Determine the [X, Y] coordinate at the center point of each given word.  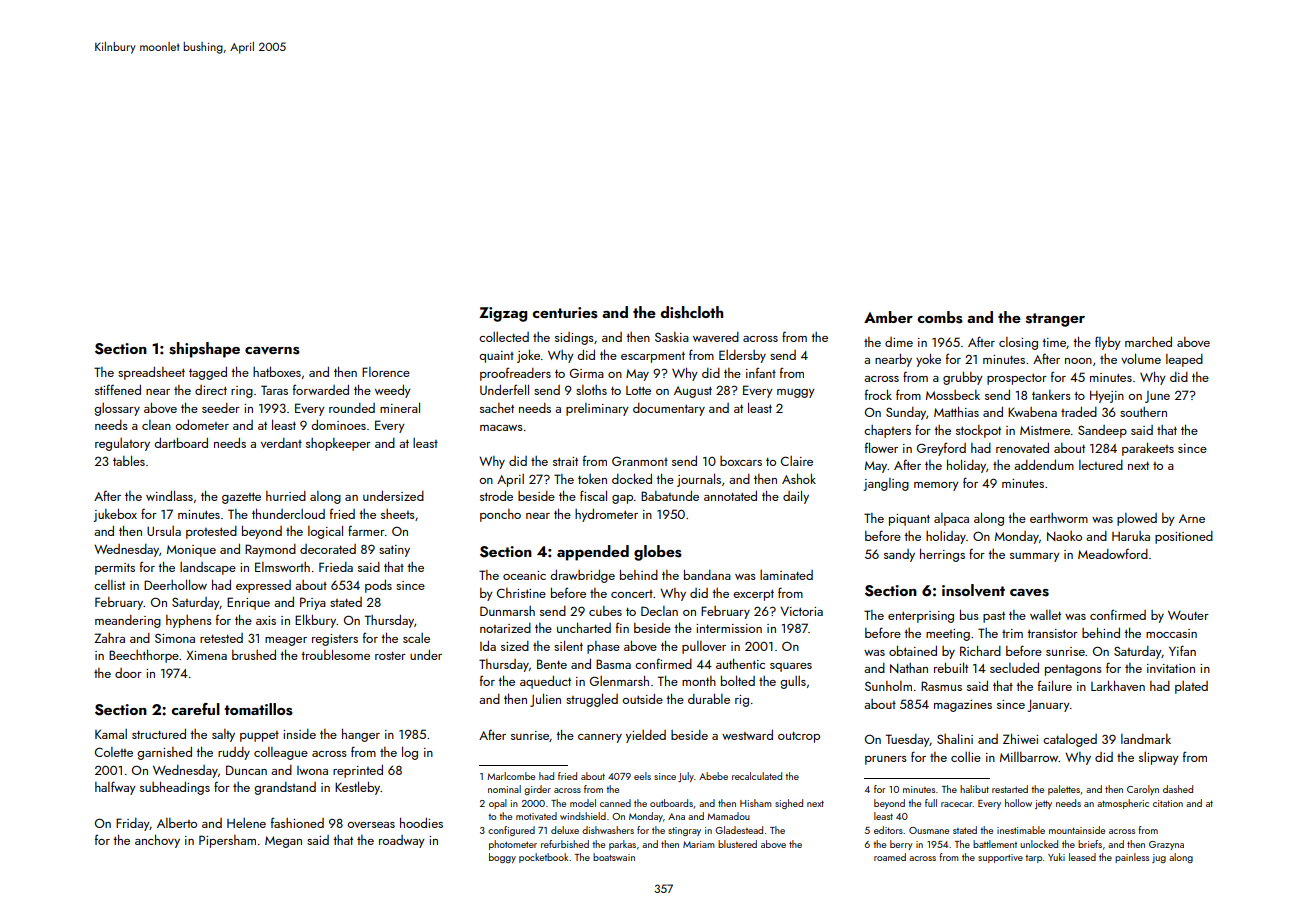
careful [195, 709]
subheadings [175, 788]
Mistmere [1045, 430]
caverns [272, 351]
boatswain [614, 857]
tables [129, 460]
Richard [980, 650]
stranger [1055, 320]
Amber [888, 317]
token [592, 479]
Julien [545, 700]
